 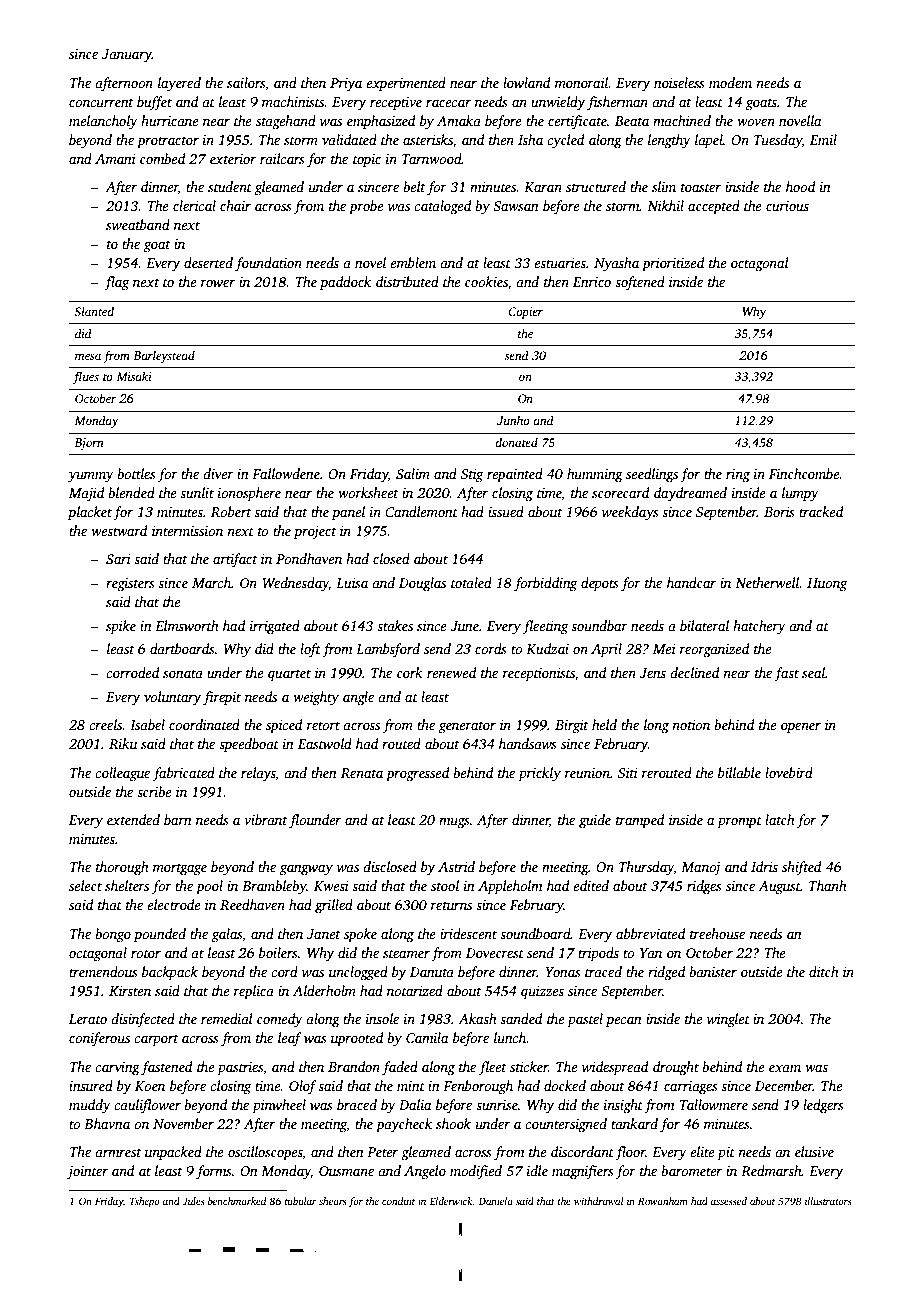 I want to click on Copier, so click(x=526, y=313).
